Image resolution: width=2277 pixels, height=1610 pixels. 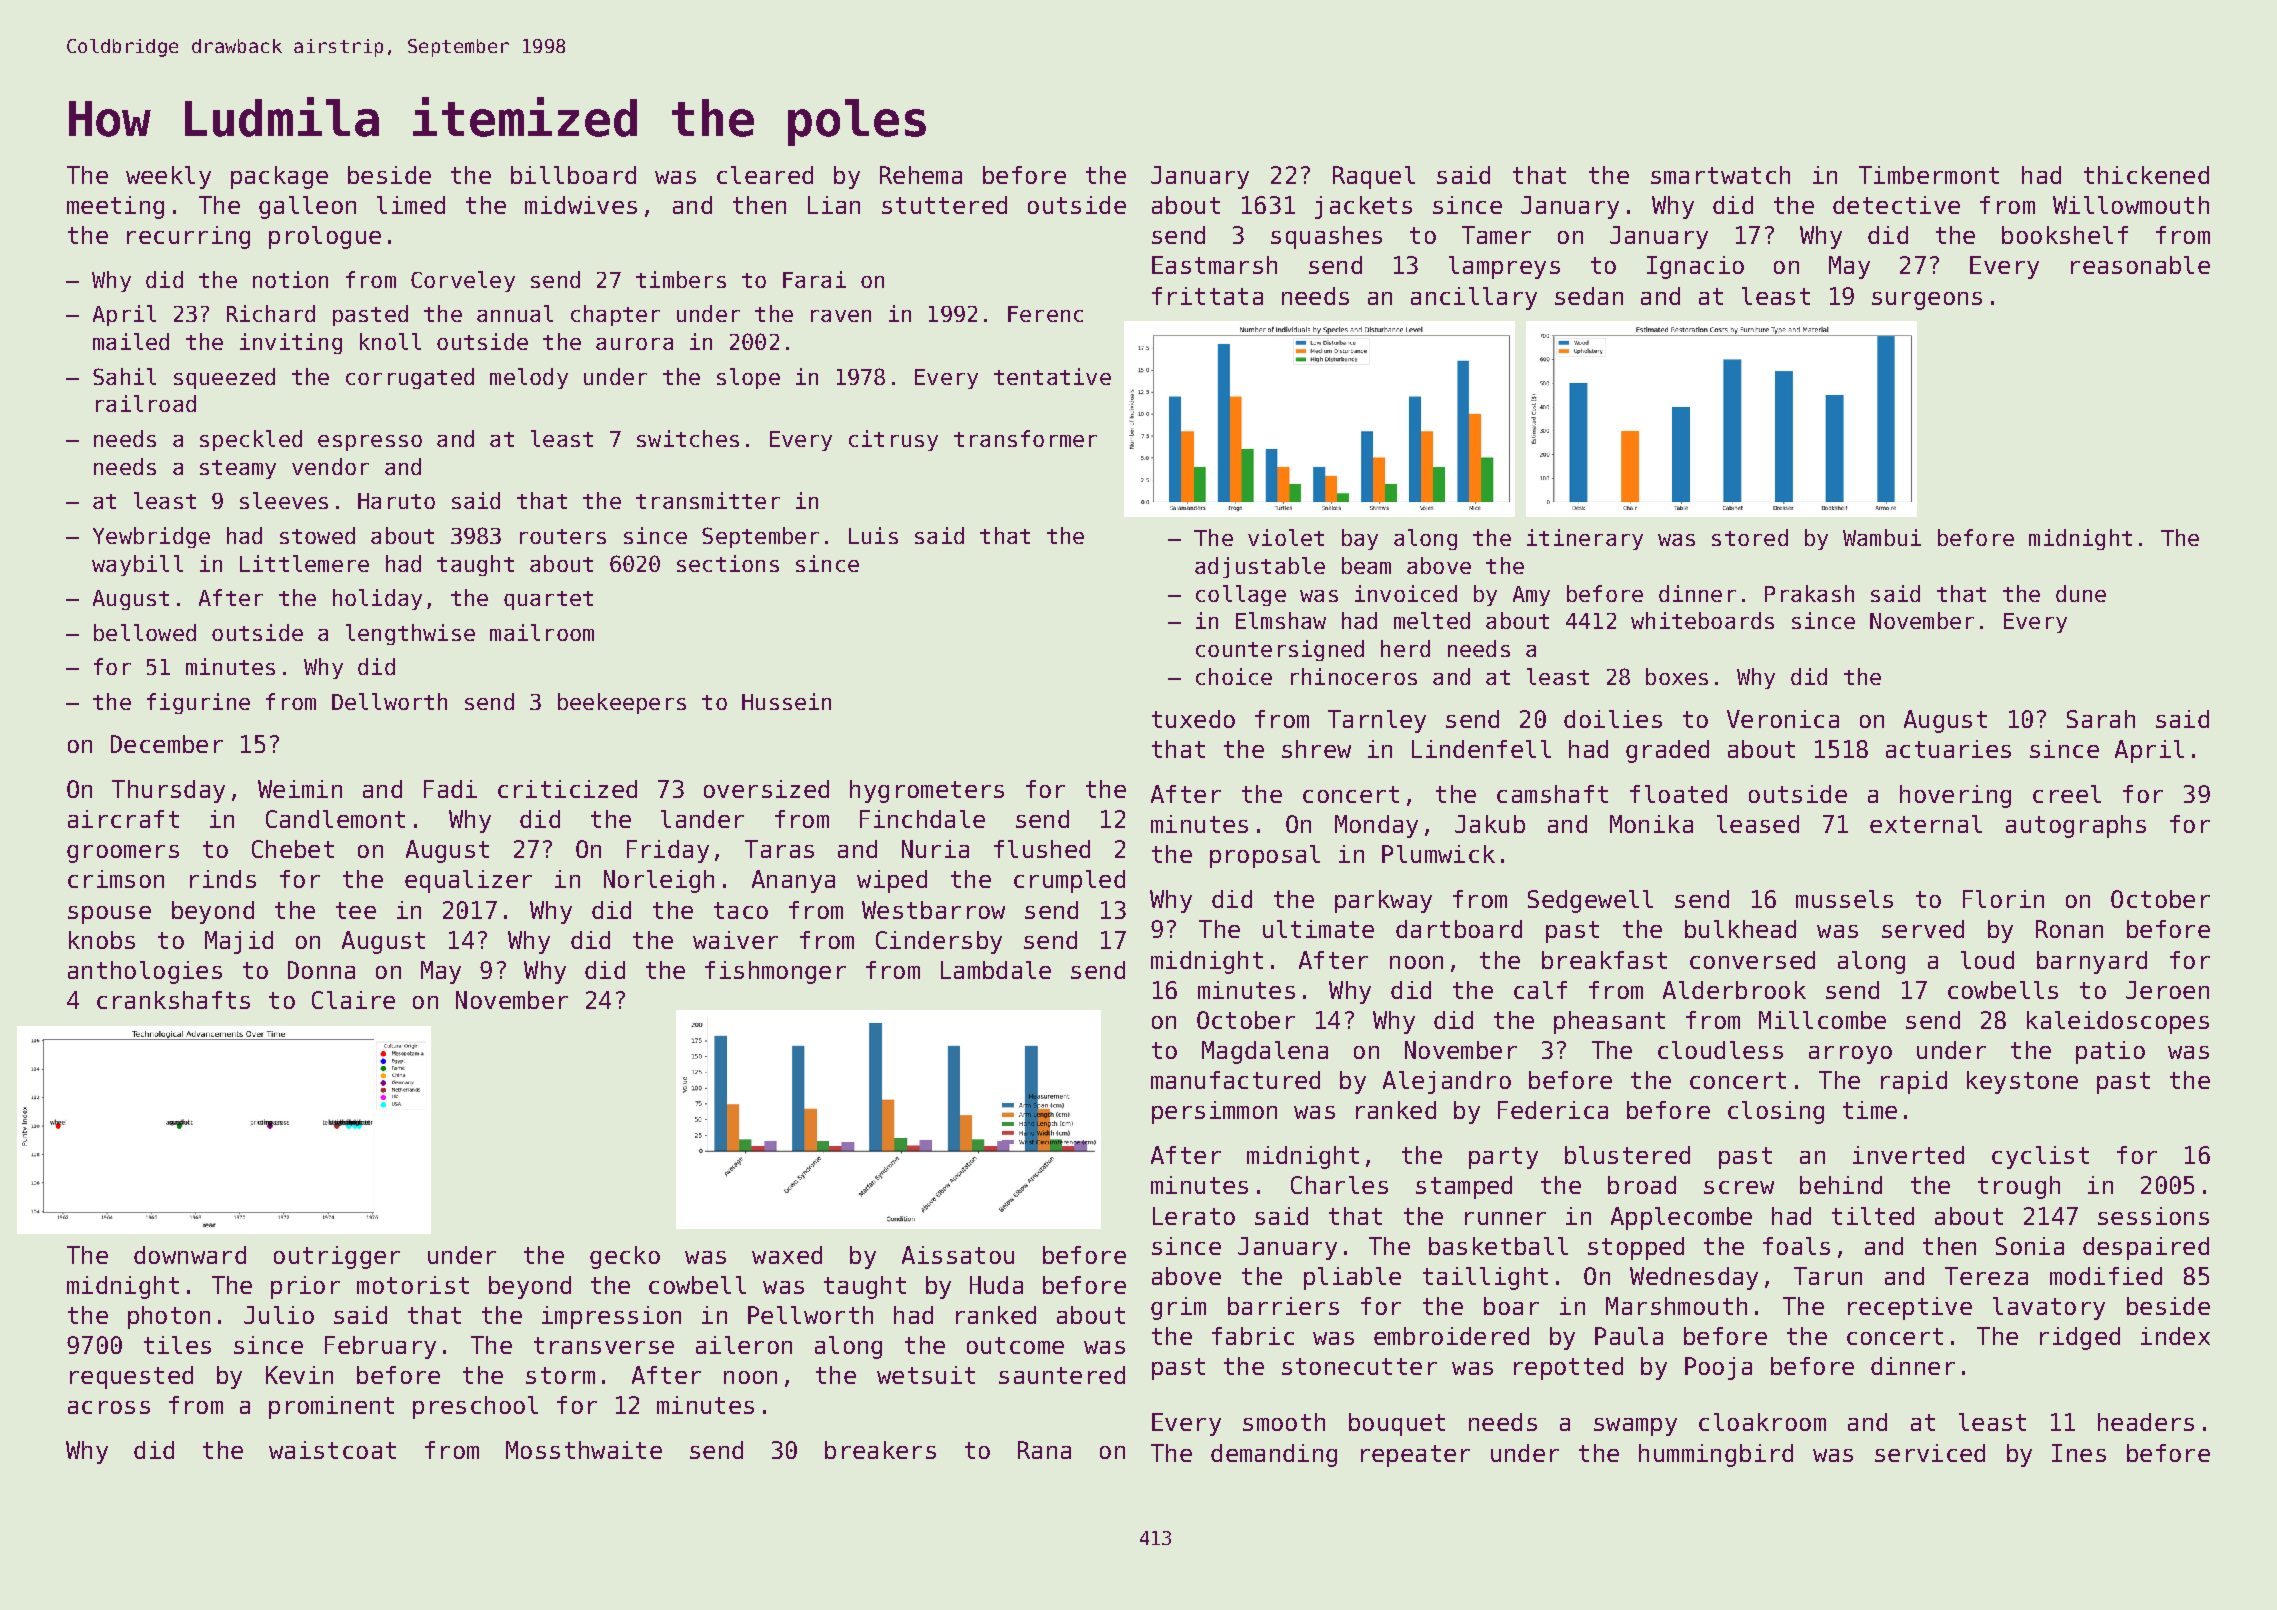 What do you see at coordinates (131, 341) in the screenshot?
I see `mailed` at bounding box center [131, 341].
